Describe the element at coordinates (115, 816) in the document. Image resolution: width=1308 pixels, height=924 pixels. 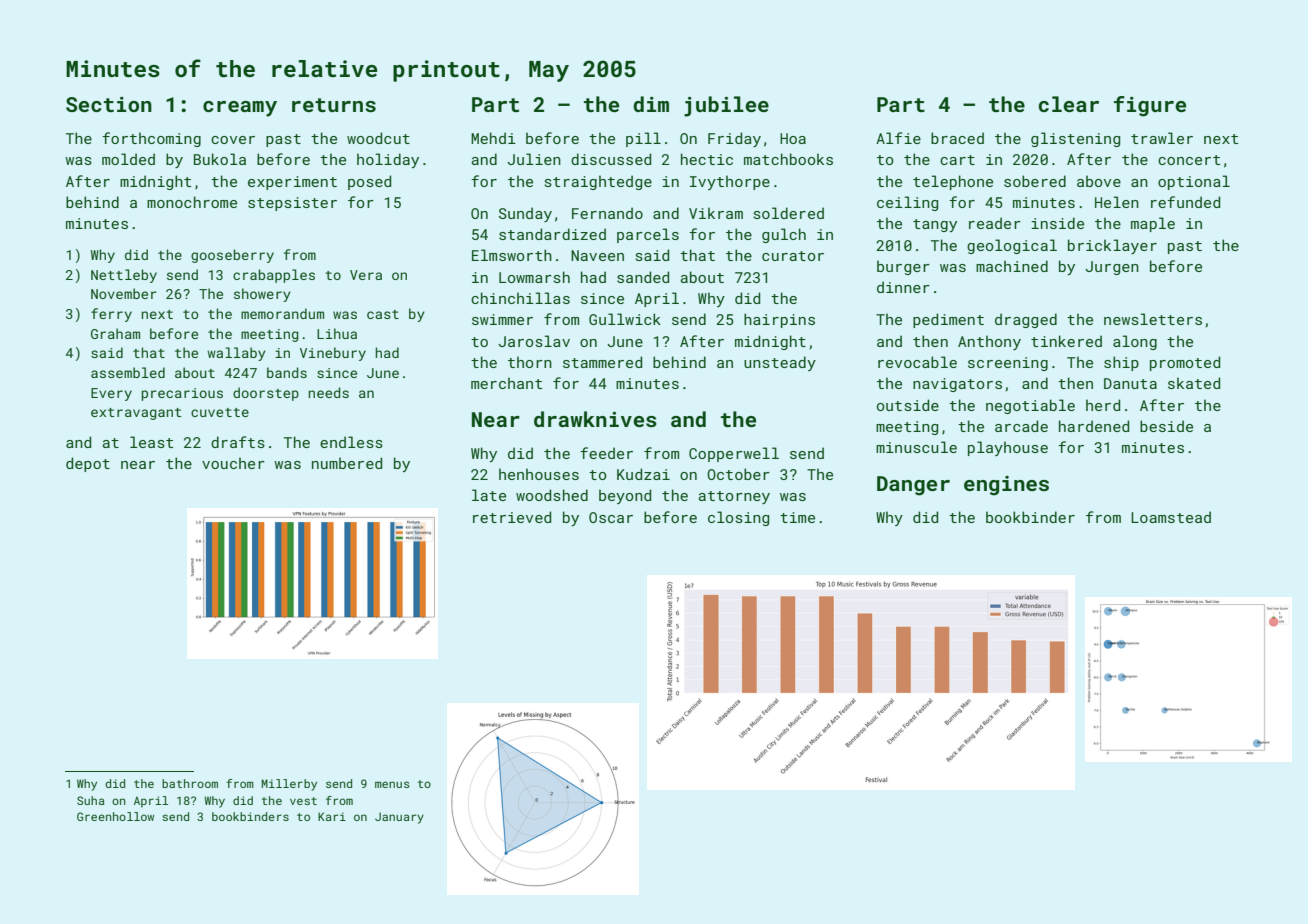
I see `Greenhollow` at that location.
